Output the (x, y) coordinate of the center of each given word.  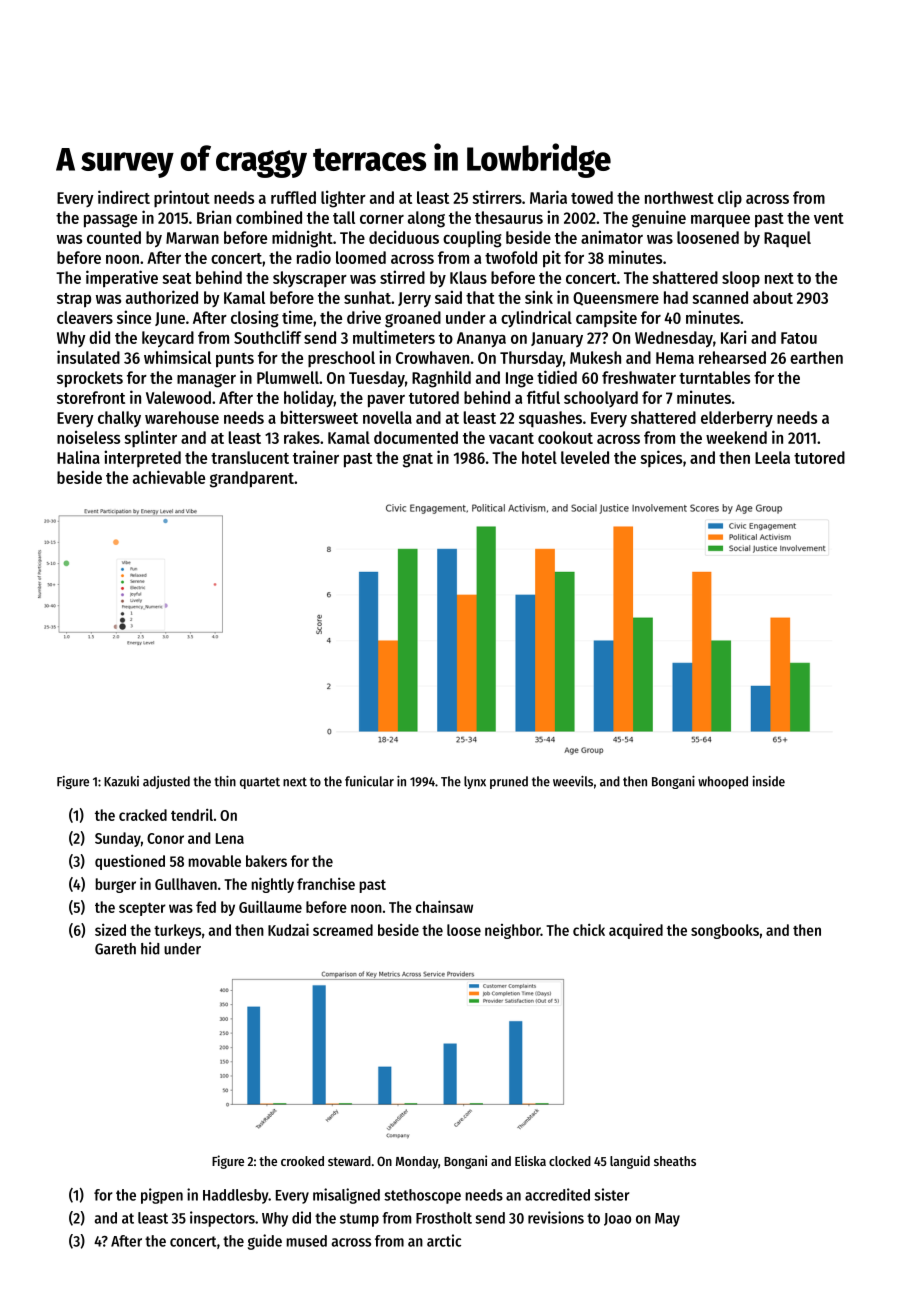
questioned (130, 862)
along (426, 219)
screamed (343, 930)
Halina (78, 457)
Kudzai (288, 929)
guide (265, 1242)
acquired (636, 931)
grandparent (252, 479)
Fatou (799, 338)
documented (416, 437)
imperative (122, 279)
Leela (772, 457)
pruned (509, 782)
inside (769, 781)
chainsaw (444, 906)
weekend (736, 437)
